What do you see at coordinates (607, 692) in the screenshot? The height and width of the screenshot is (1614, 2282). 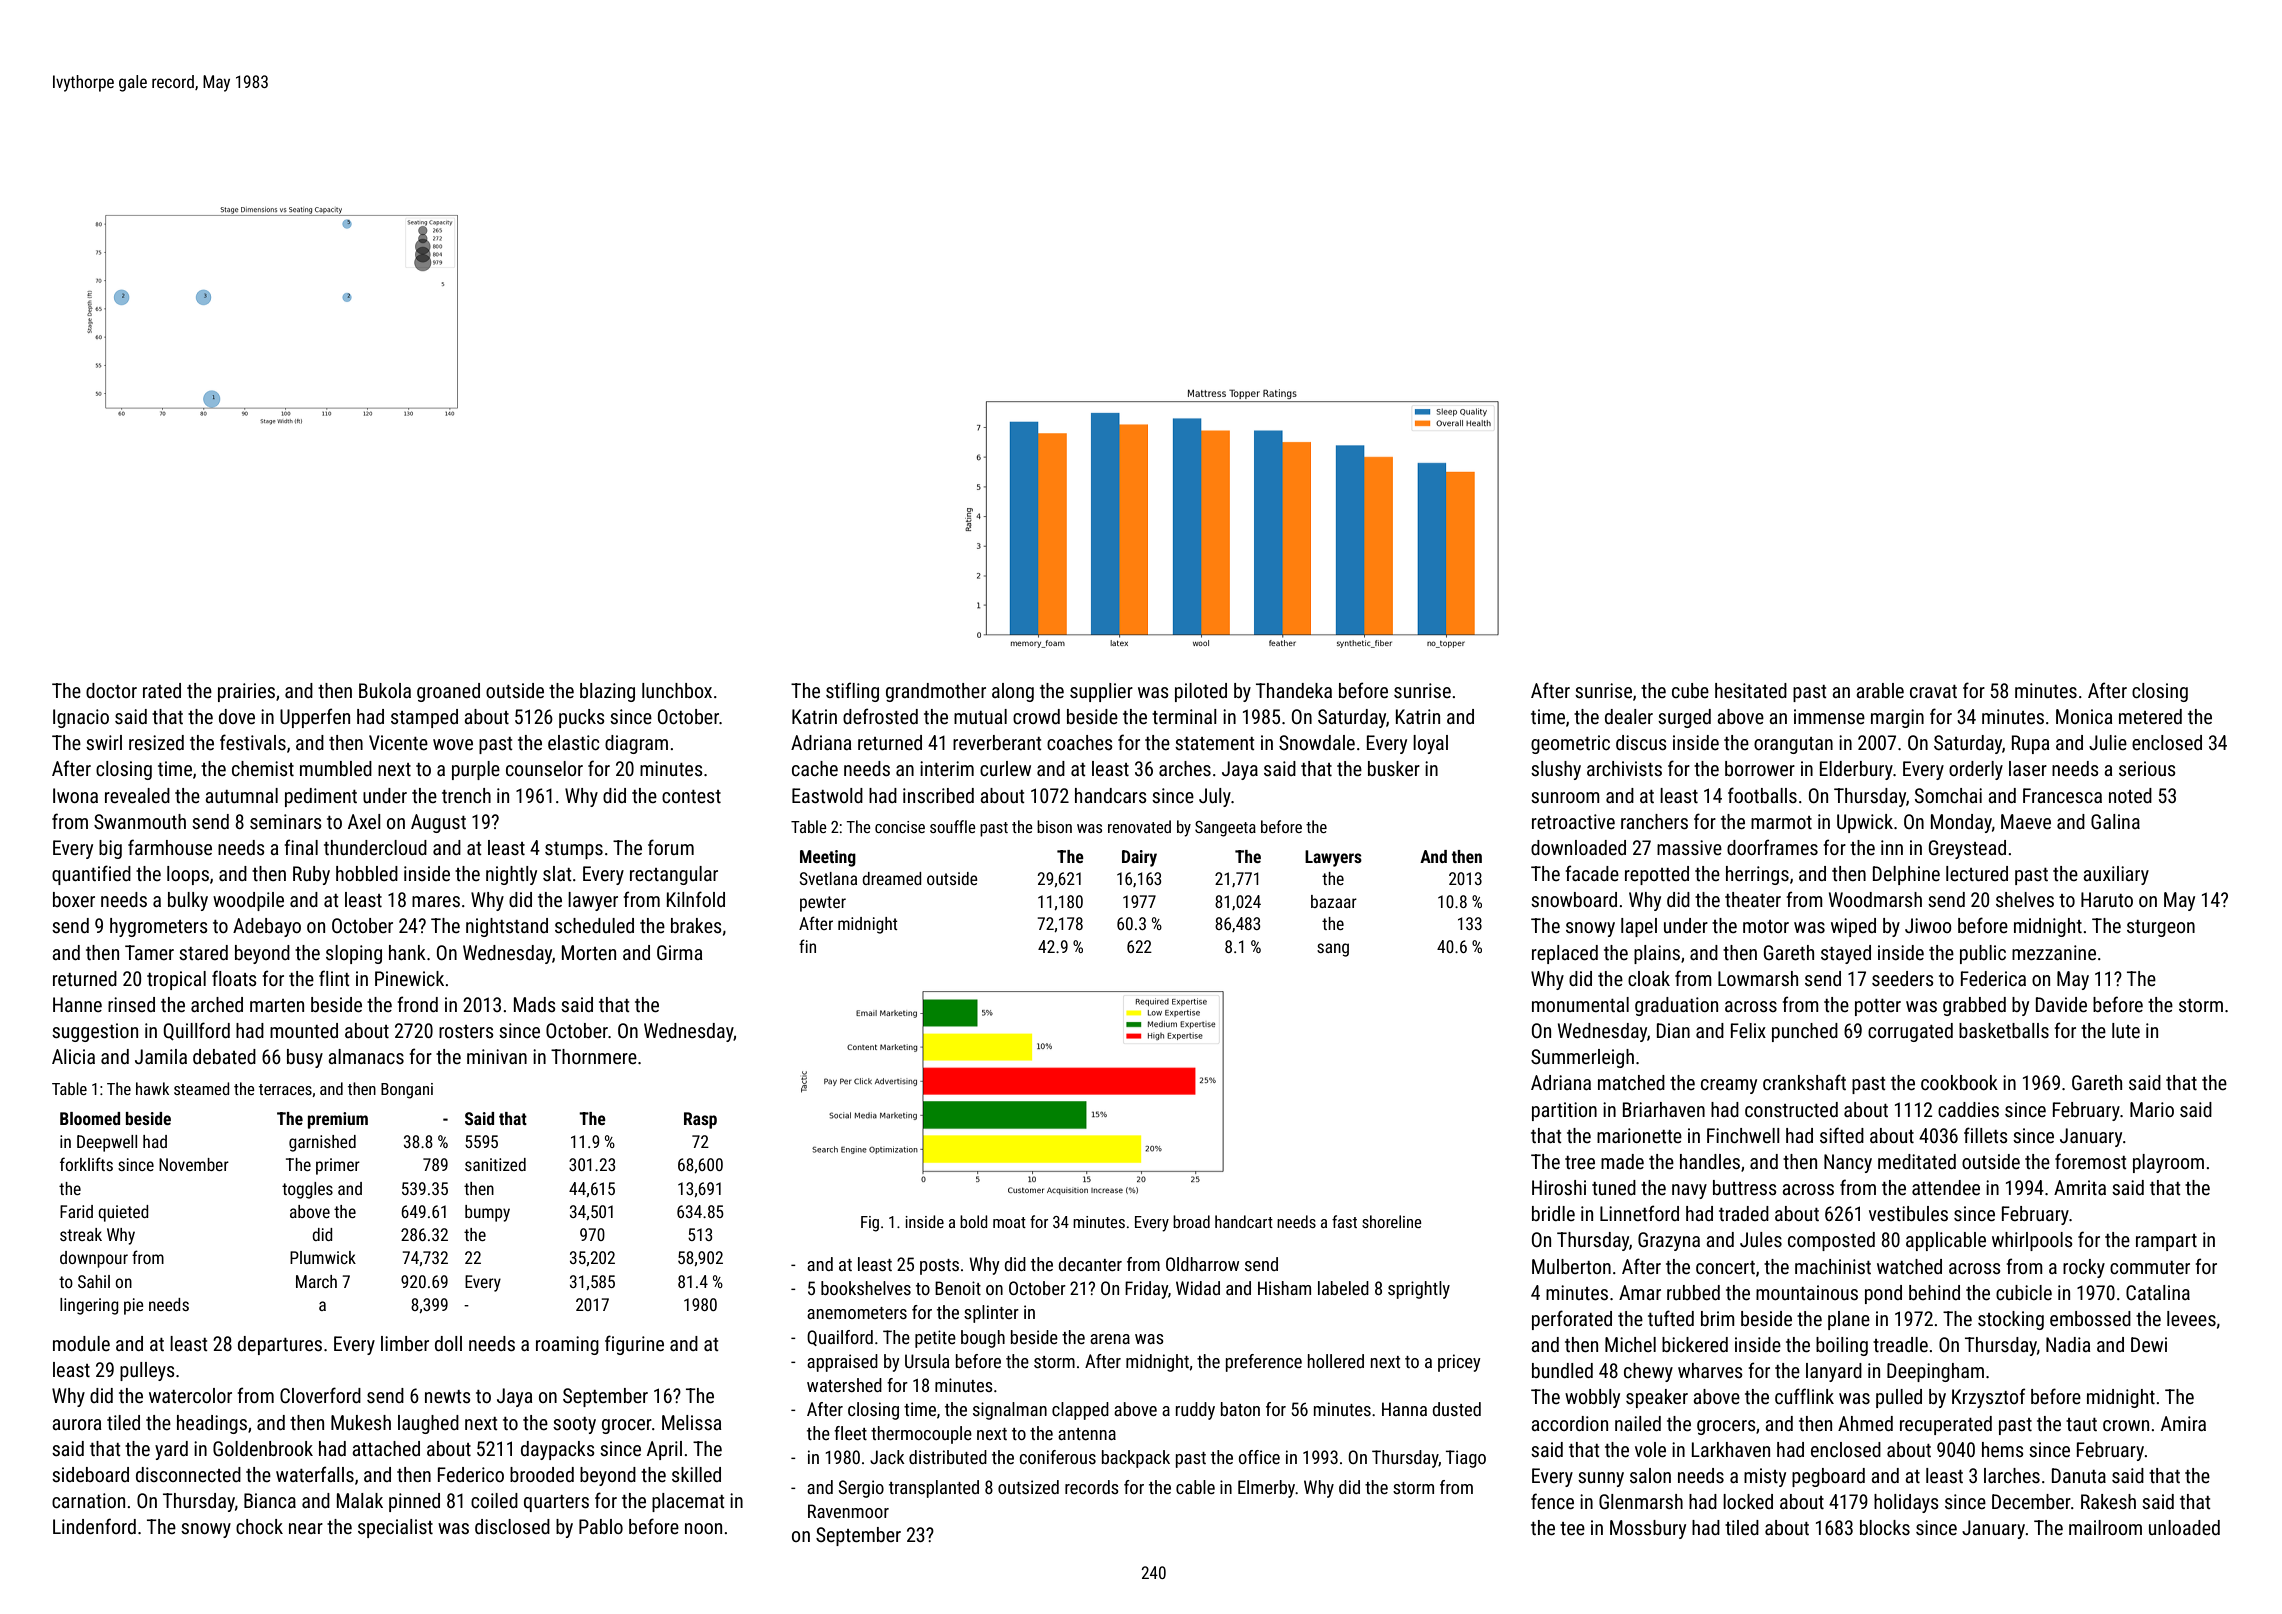 I see `blazing` at bounding box center [607, 692].
